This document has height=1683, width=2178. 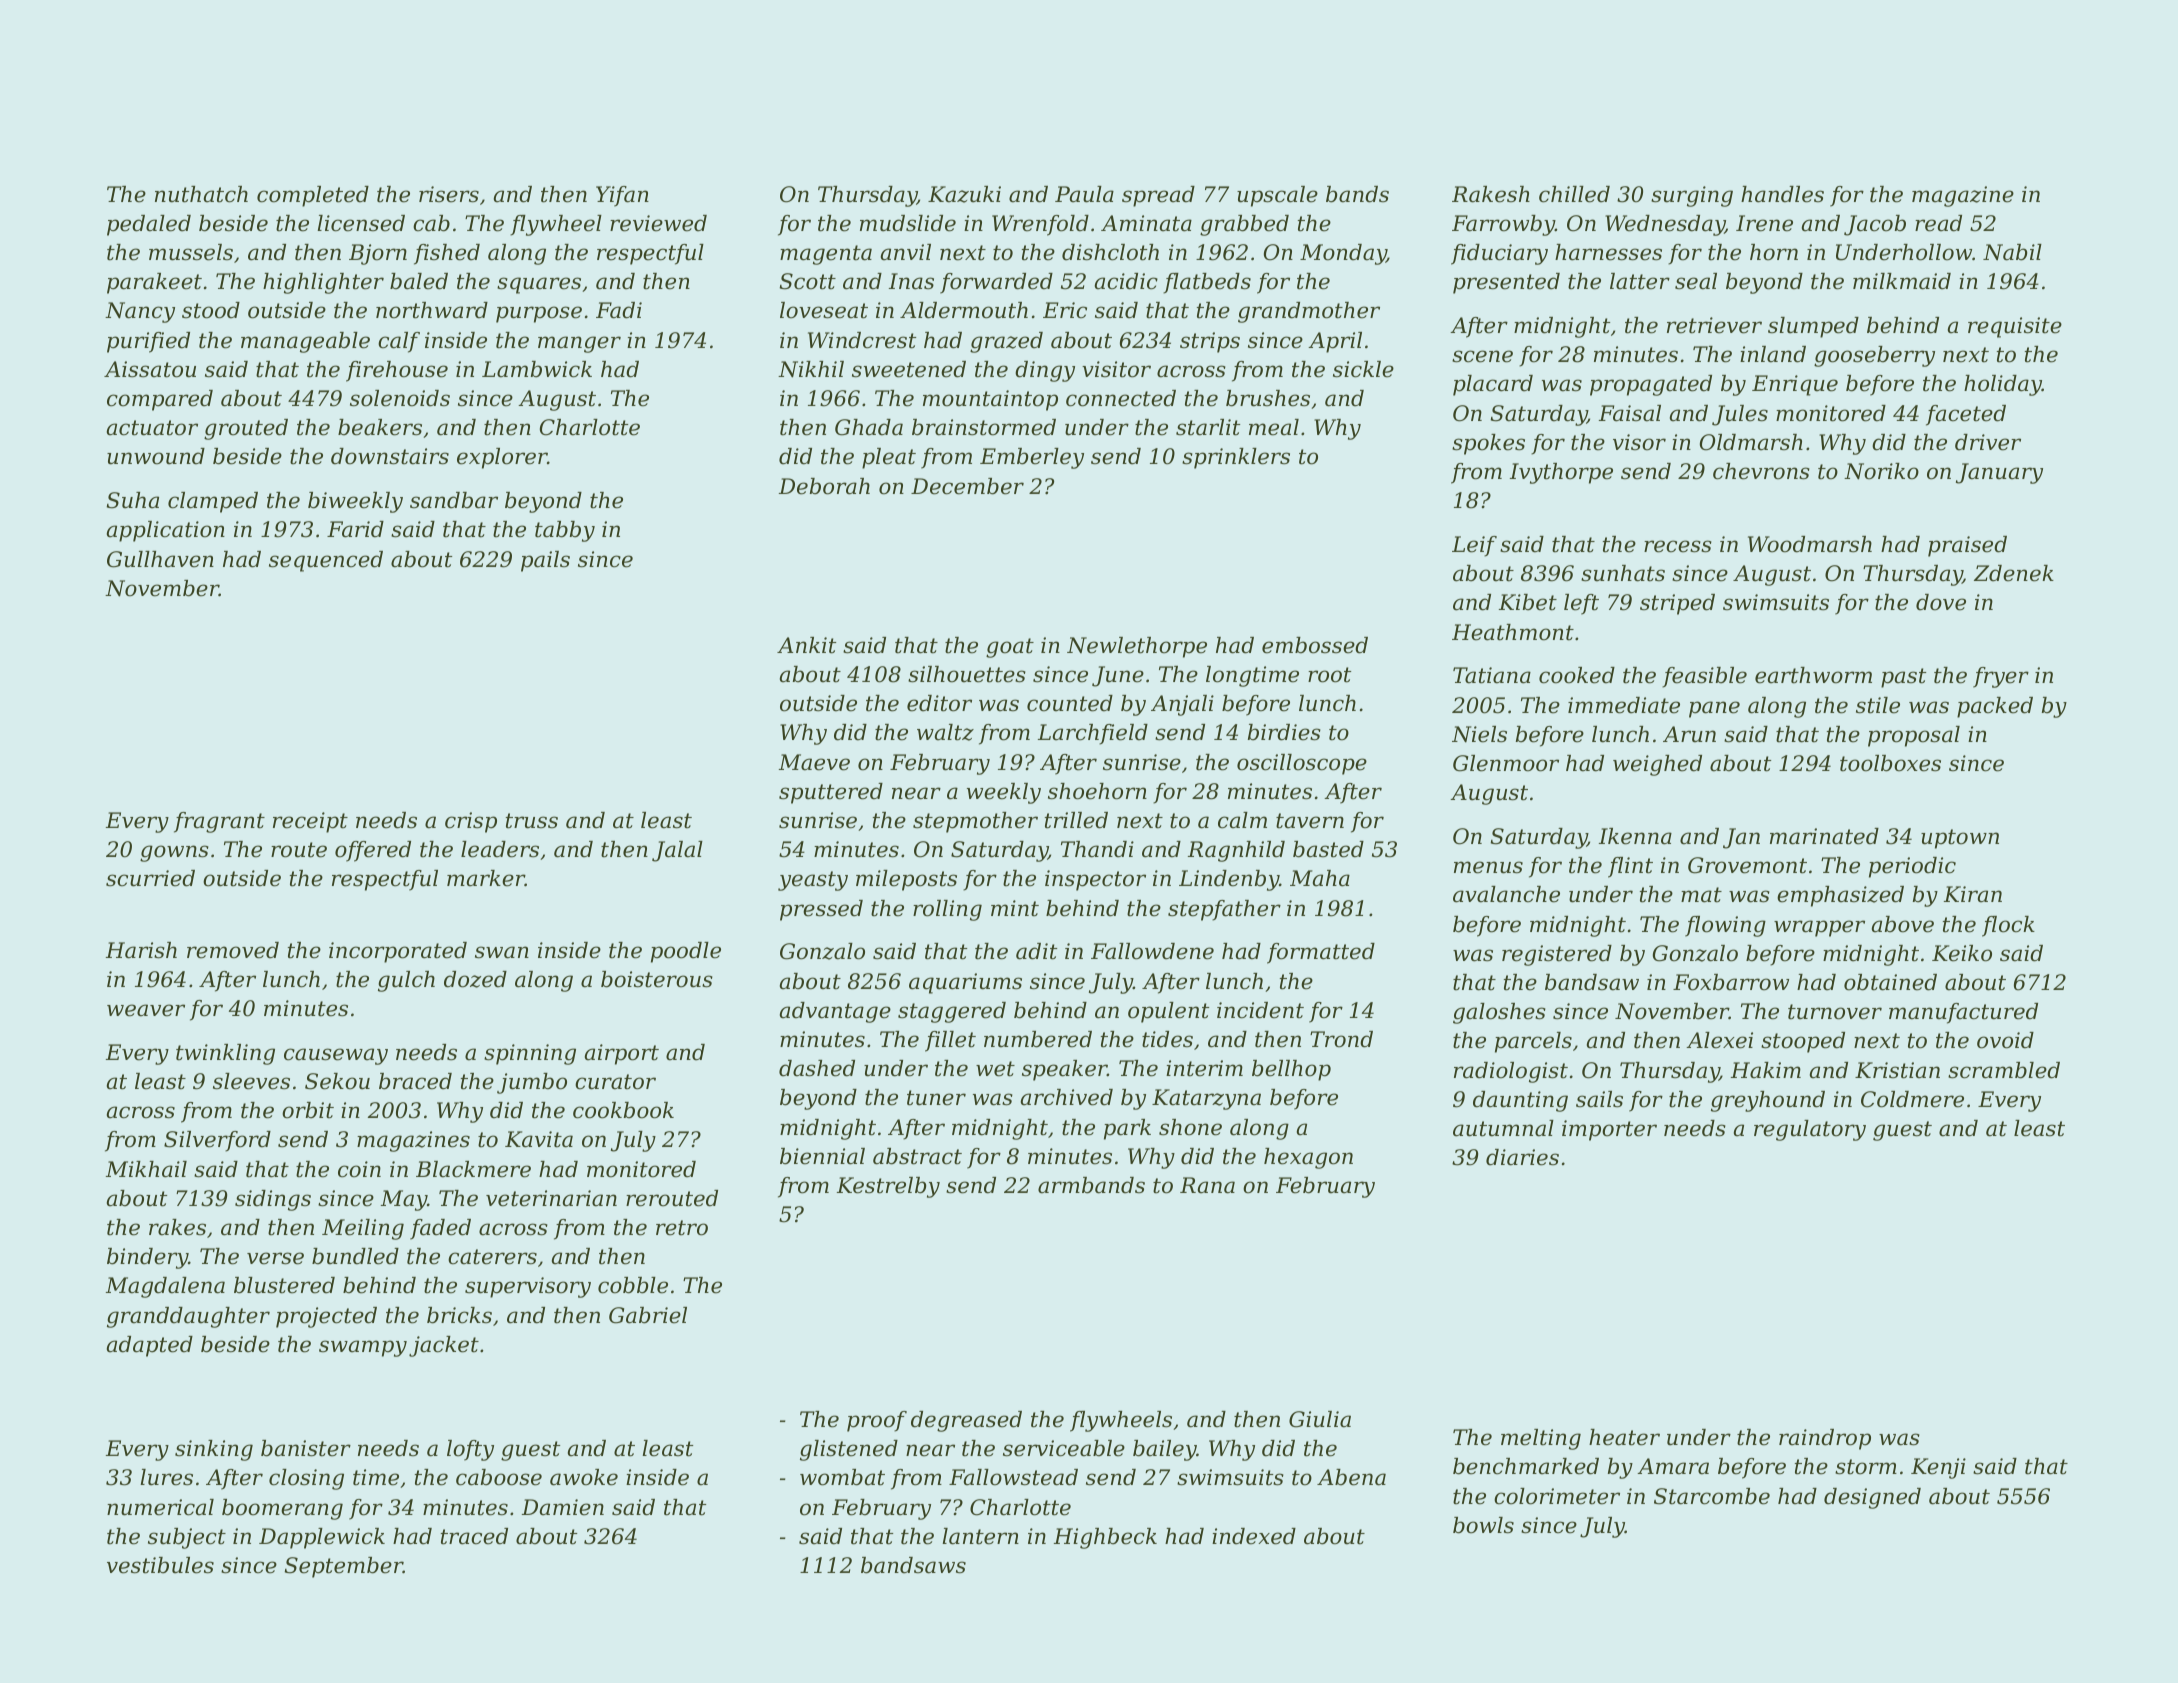 What do you see at coordinates (1522, 1157) in the document?
I see `diaries` at bounding box center [1522, 1157].
